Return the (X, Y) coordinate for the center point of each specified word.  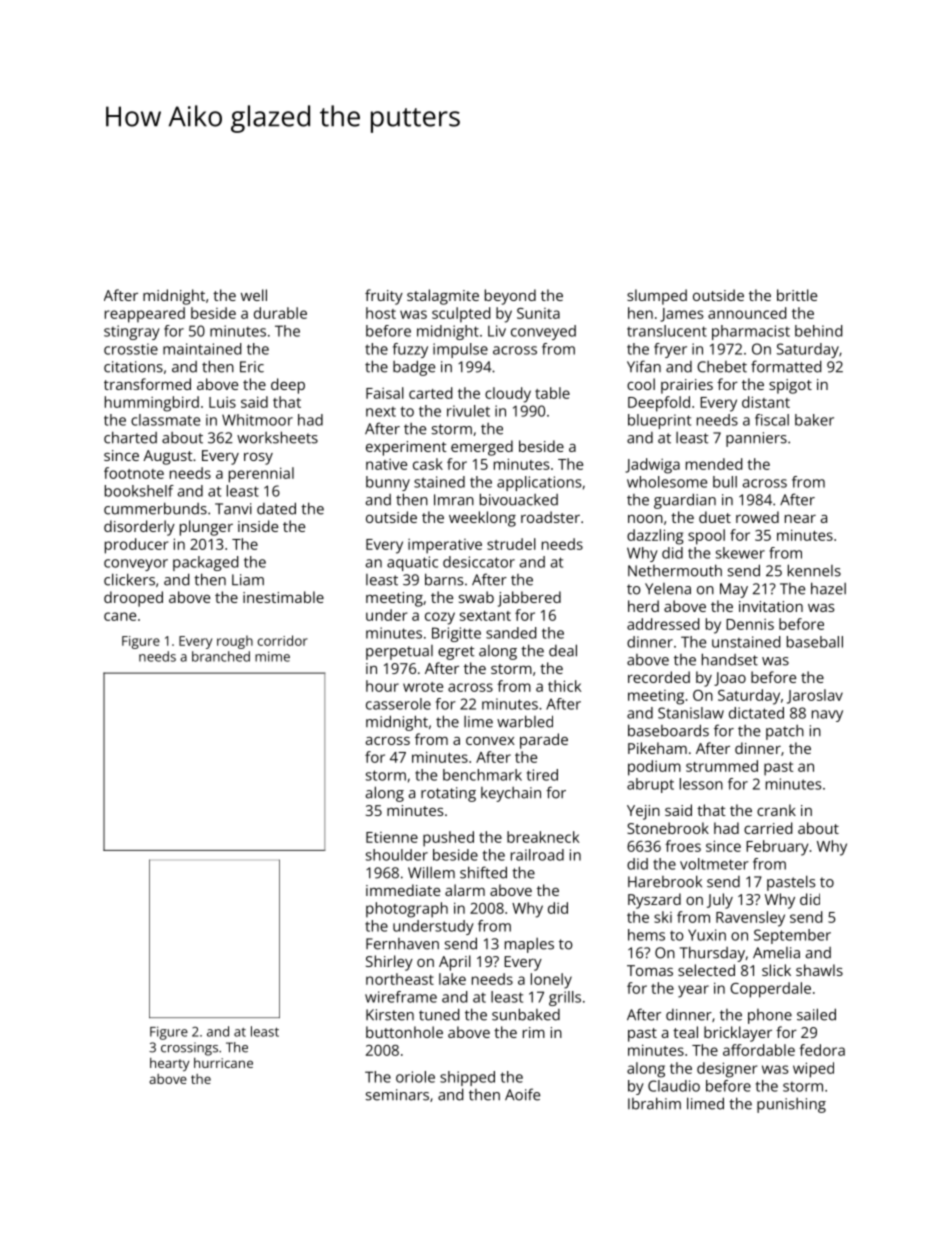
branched (221, 656)
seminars (397, 1095)
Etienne (392, 837)
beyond (510, 297)
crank (776, 810)
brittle (797, 295)
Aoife (522, 1094)
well (254, 295)
